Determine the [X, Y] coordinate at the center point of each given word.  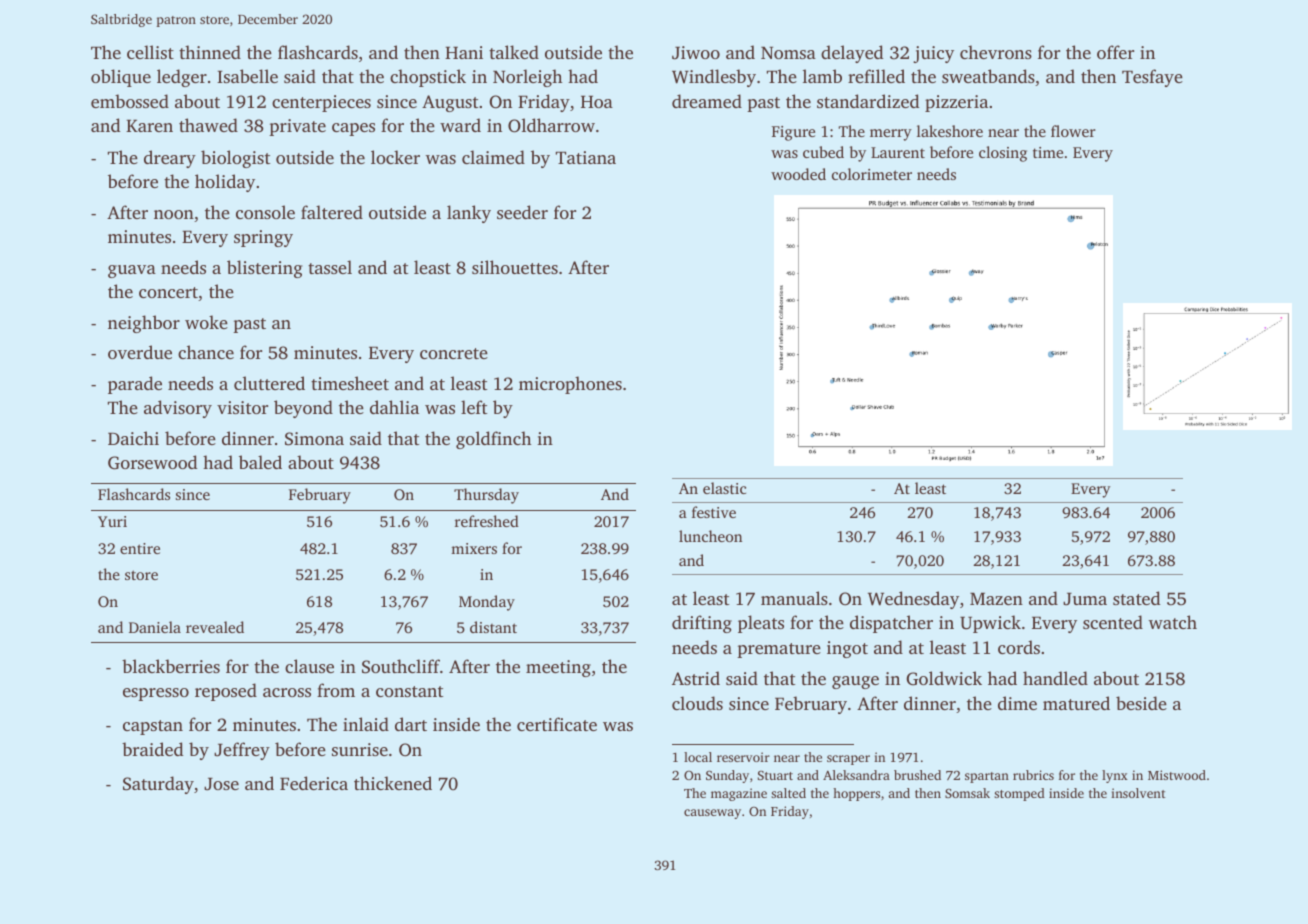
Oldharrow [551, 125]
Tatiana [586, 157]
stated [1136, 598]
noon [174, 214]
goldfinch [493, 440]
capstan [153, 727]
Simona [314, 439]
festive [714, 512]
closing [1003, 154]
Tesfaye [1152, 78]
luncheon [710, 536]
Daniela [155, 627]
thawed [208, 125]
